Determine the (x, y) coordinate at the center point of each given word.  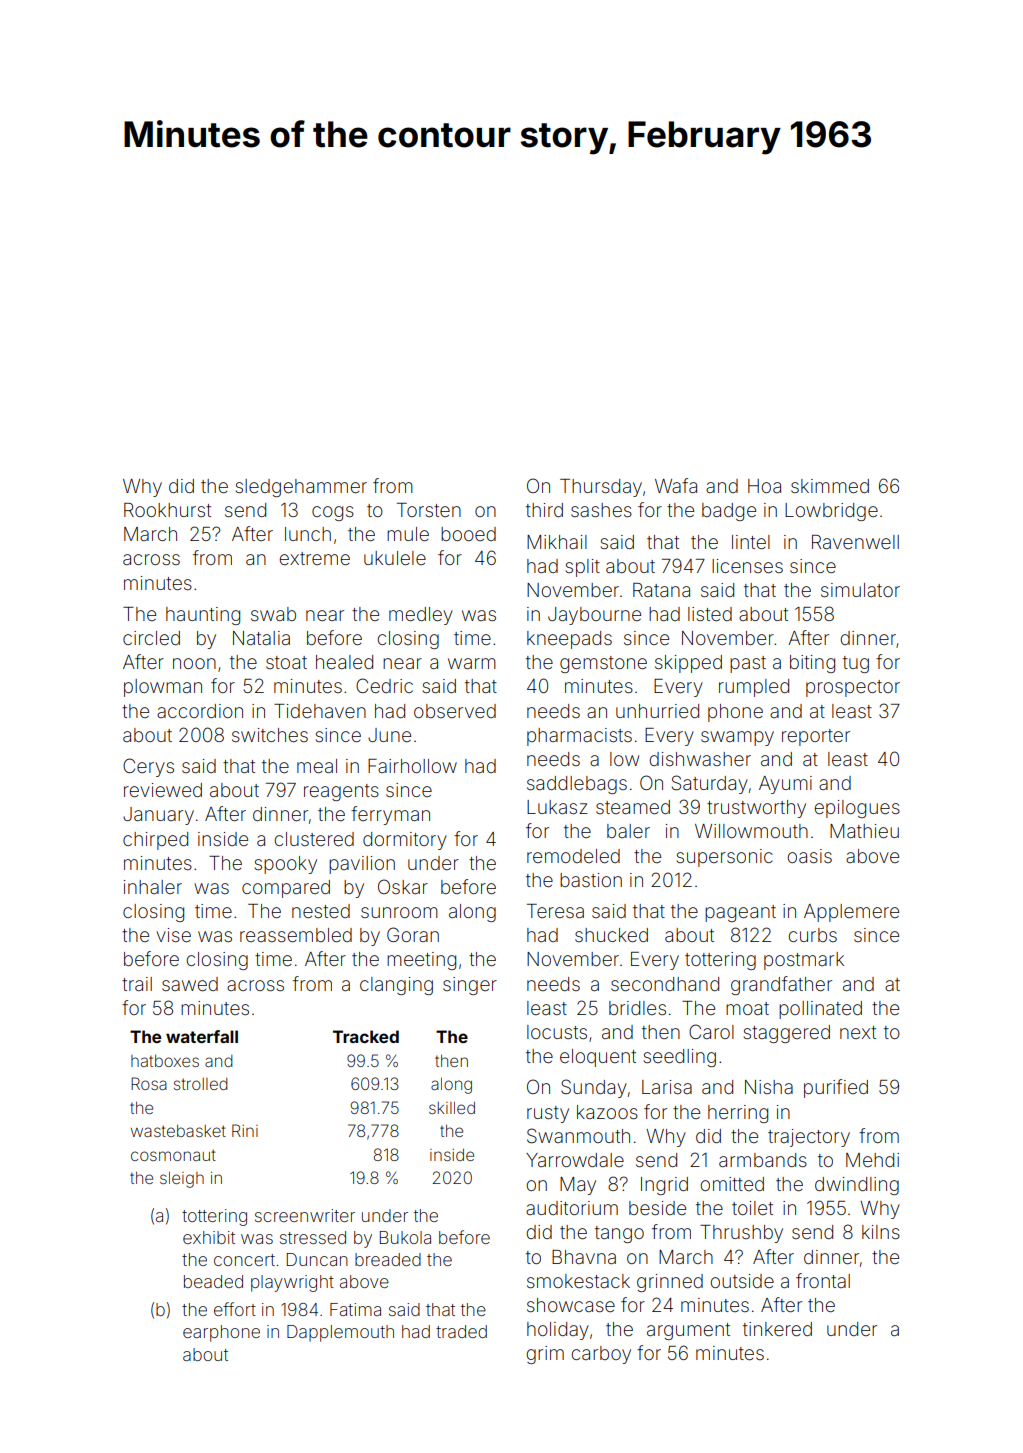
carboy (601, 1355)
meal (317, 766)
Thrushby (741, 1234)
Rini (245, 1130)
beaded (213, 1281)
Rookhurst (167, 510)
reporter (816, 737)
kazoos (607, 1112)
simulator (860, 590)
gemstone (603, 664)
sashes (601, 510)
